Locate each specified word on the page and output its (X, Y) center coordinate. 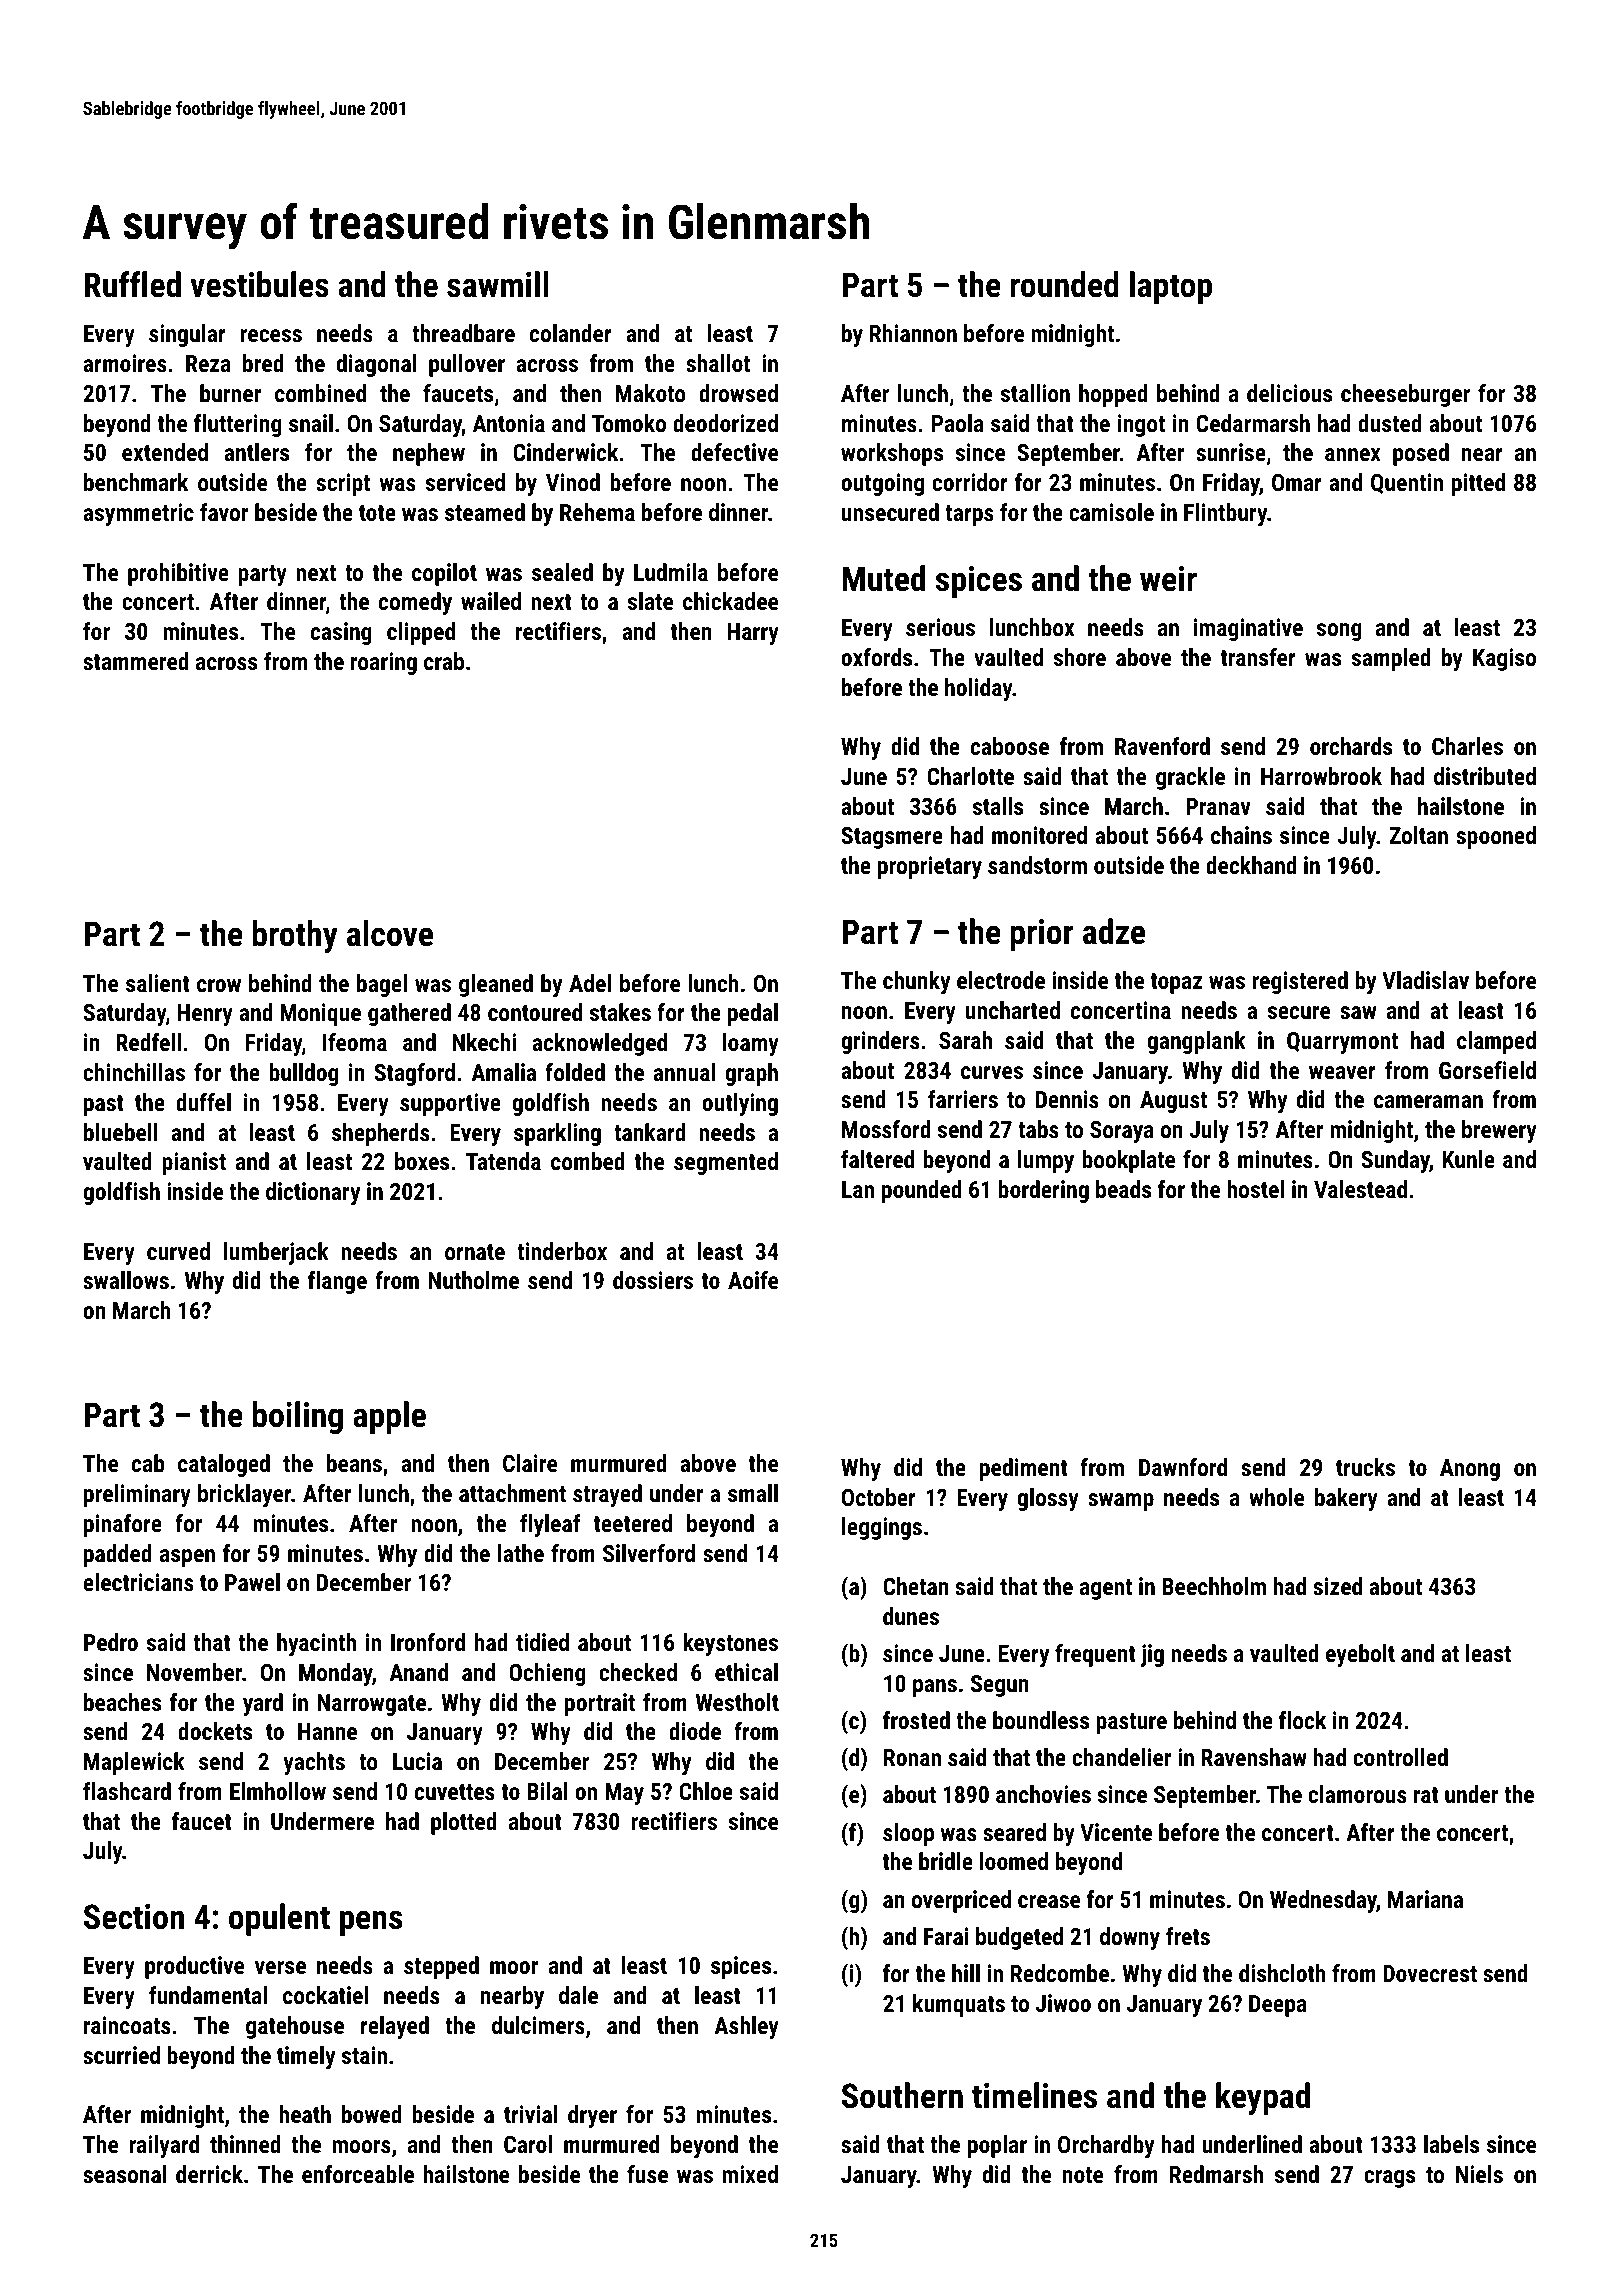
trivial (531, 2114)
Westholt (737, 1702)
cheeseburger (1405, 395)
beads (1123, 1189)
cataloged (224, 1465)
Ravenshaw (1254, 1757)
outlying (740, 1104)
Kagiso (1504, 659)
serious (940, 627)
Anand (418, 1672)
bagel (382, 985)
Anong (1470, 1470)
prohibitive (178, 574)
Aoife (753, 1280)
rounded (1064, 284)
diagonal (377, 365)
